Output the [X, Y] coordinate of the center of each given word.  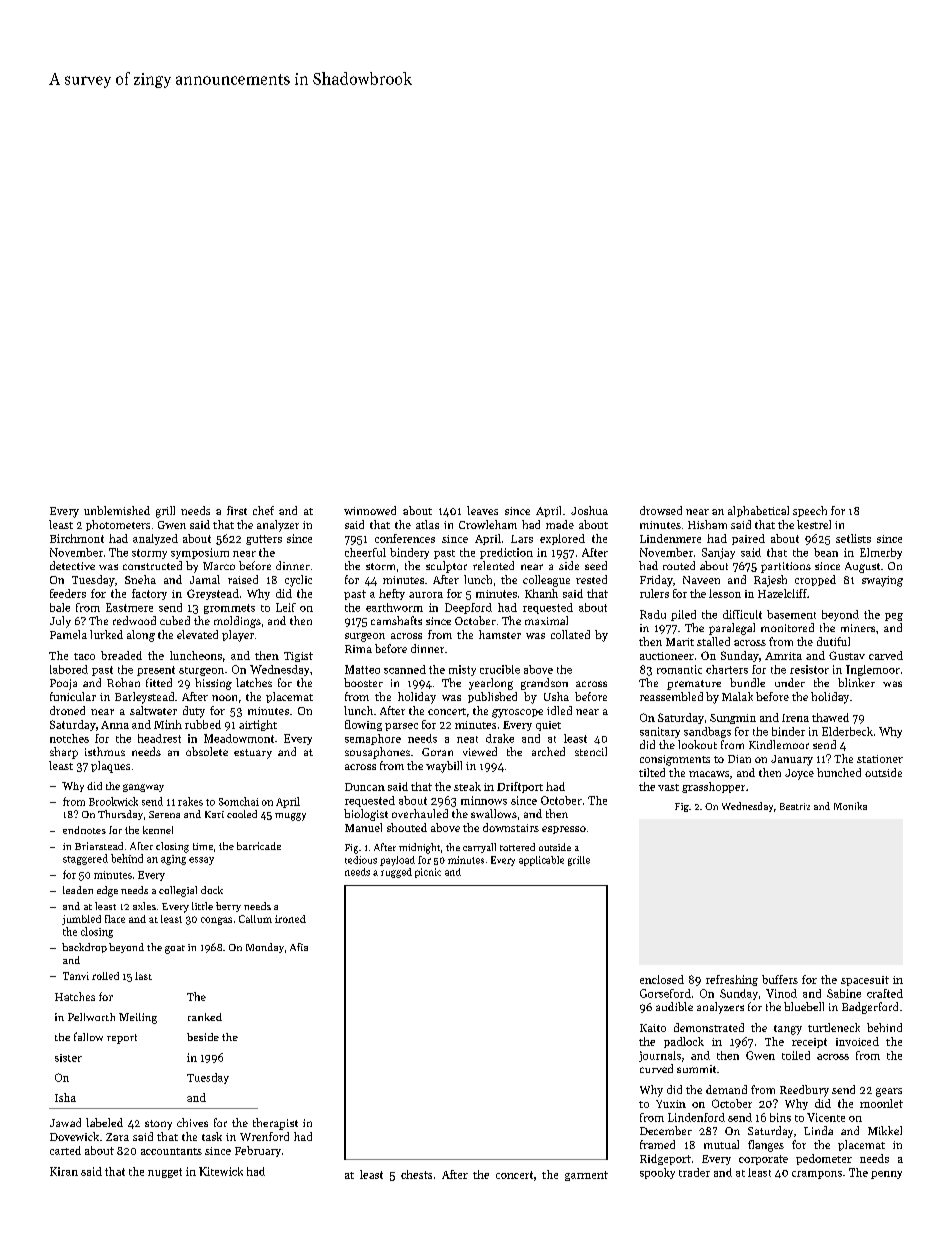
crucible [500, 669]
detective [72, 565]
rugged [396, 873]
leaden [78, 890]
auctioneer [667, 656]
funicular [73, 696]
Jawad [65, 1122]
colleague [546, 581]
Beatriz [795, 806]
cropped [815, 580]
